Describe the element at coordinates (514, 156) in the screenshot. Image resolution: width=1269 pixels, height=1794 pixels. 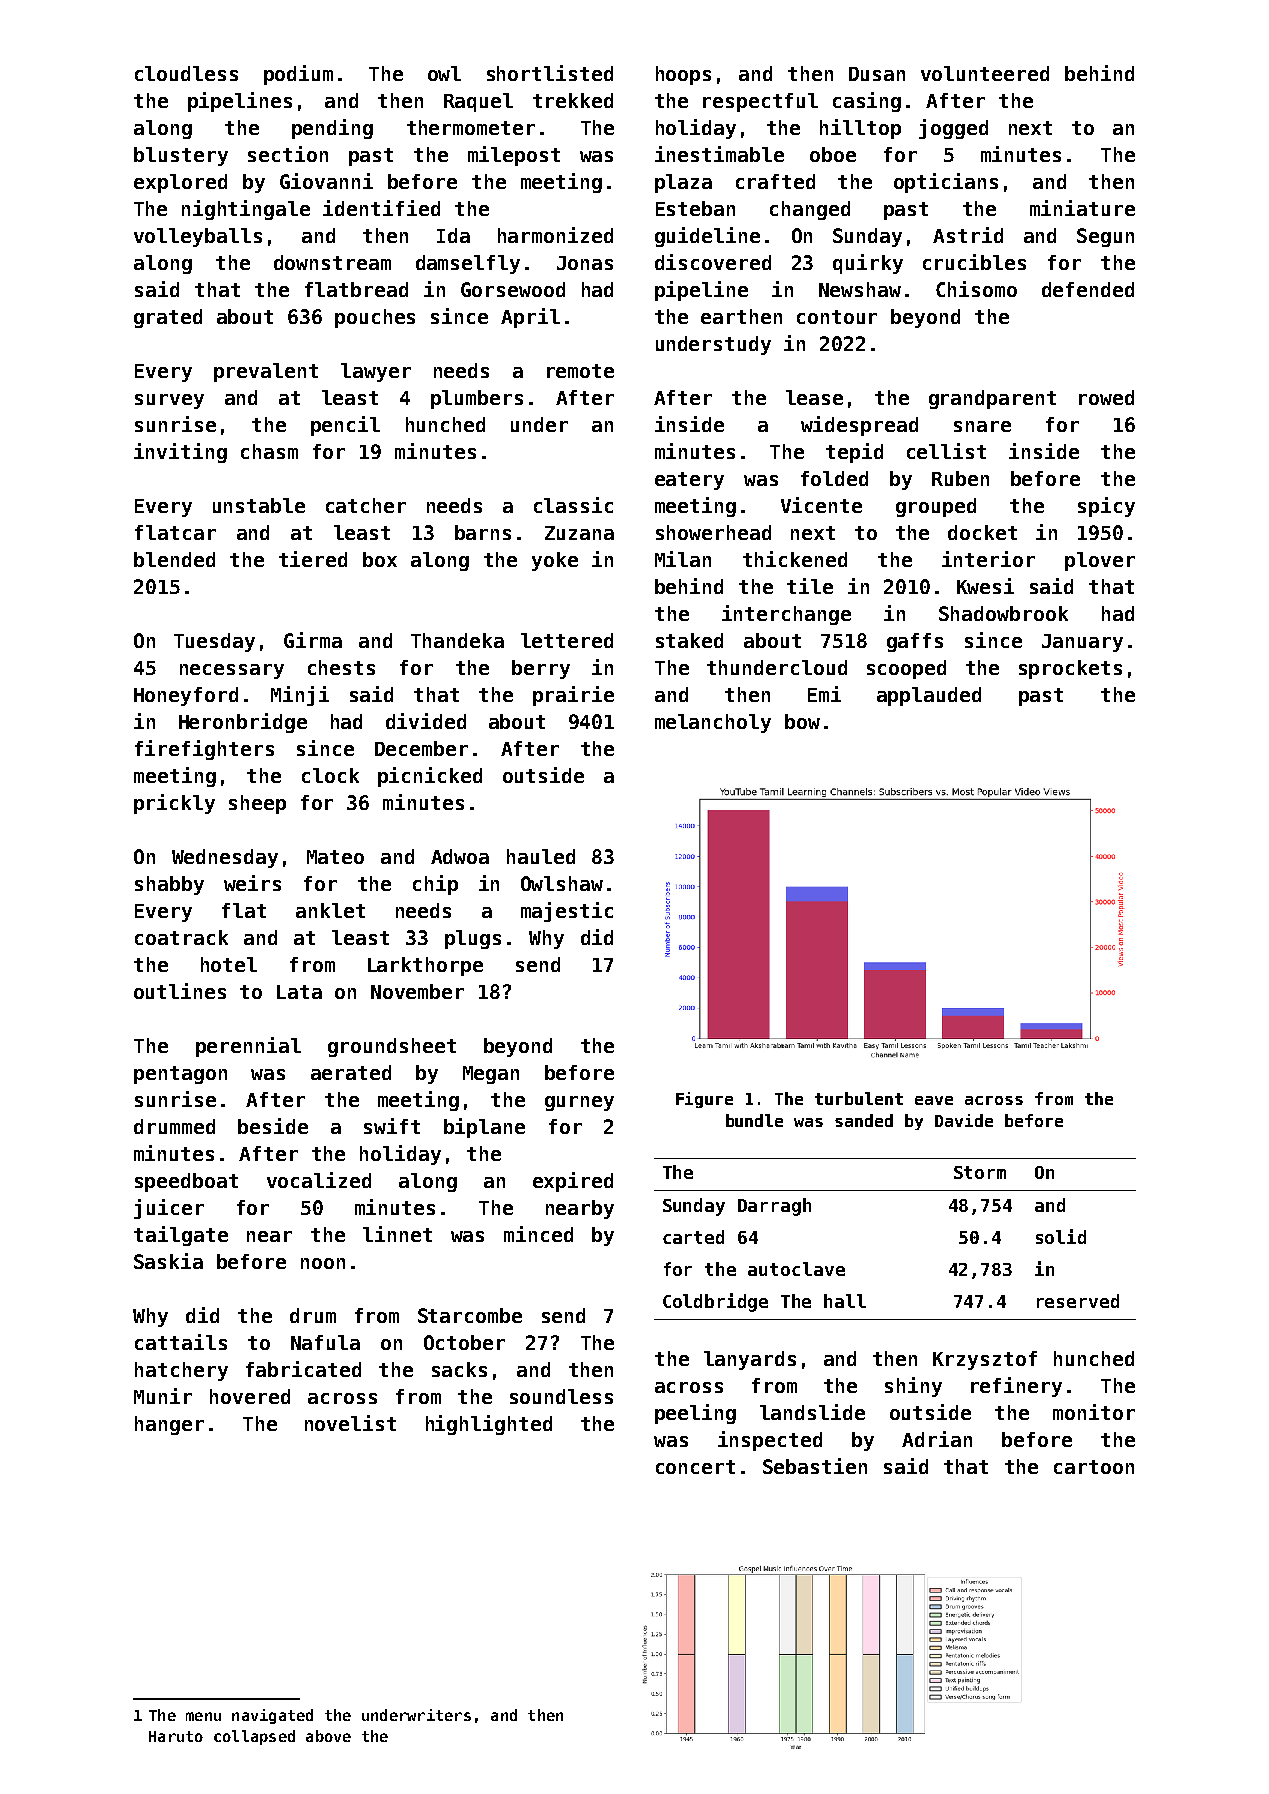
I see `milepost` at that location.
